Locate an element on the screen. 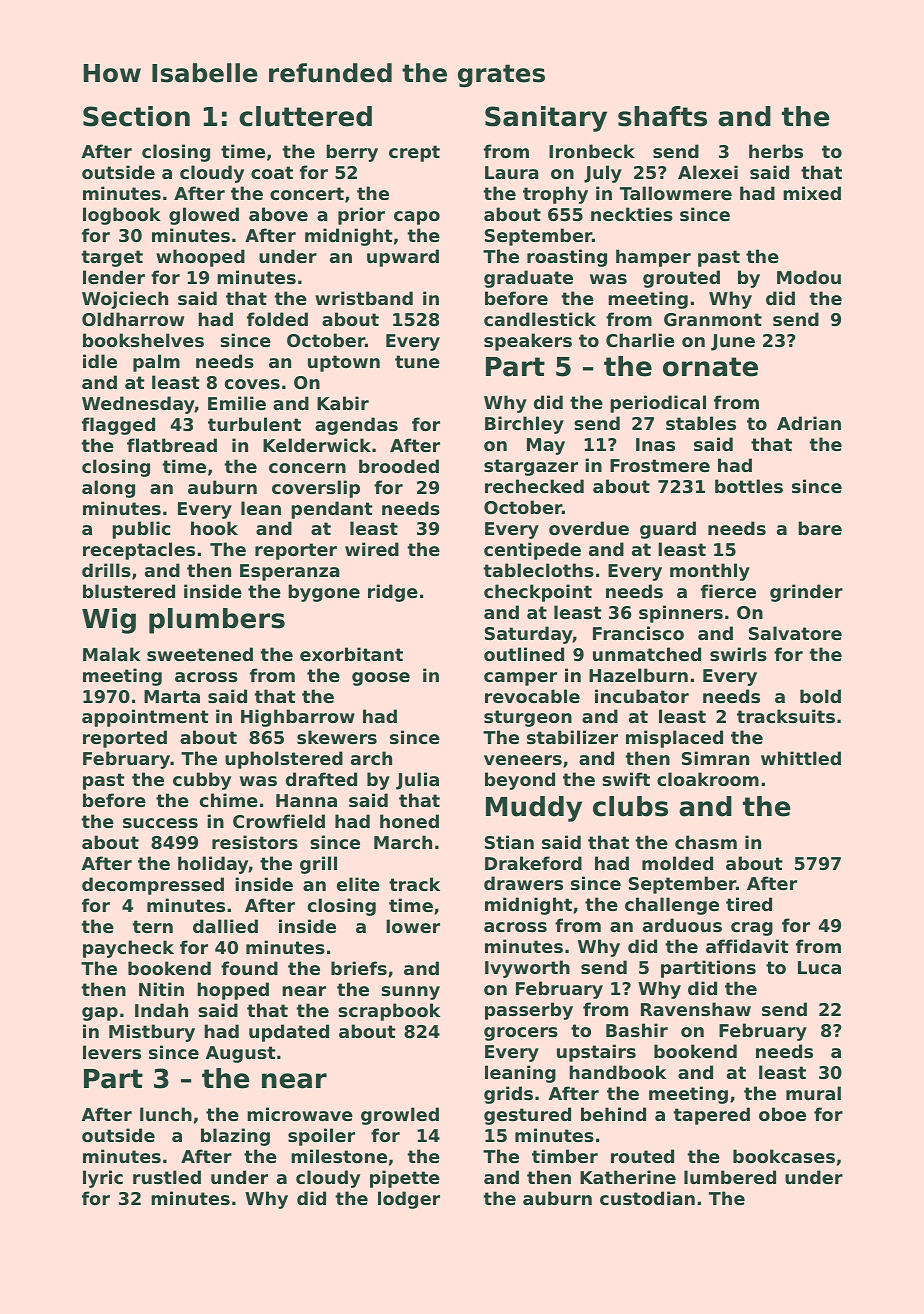 The height and width of the screenshot is (1314, 924). scrapbook is located at coordinates (389, 1012).
